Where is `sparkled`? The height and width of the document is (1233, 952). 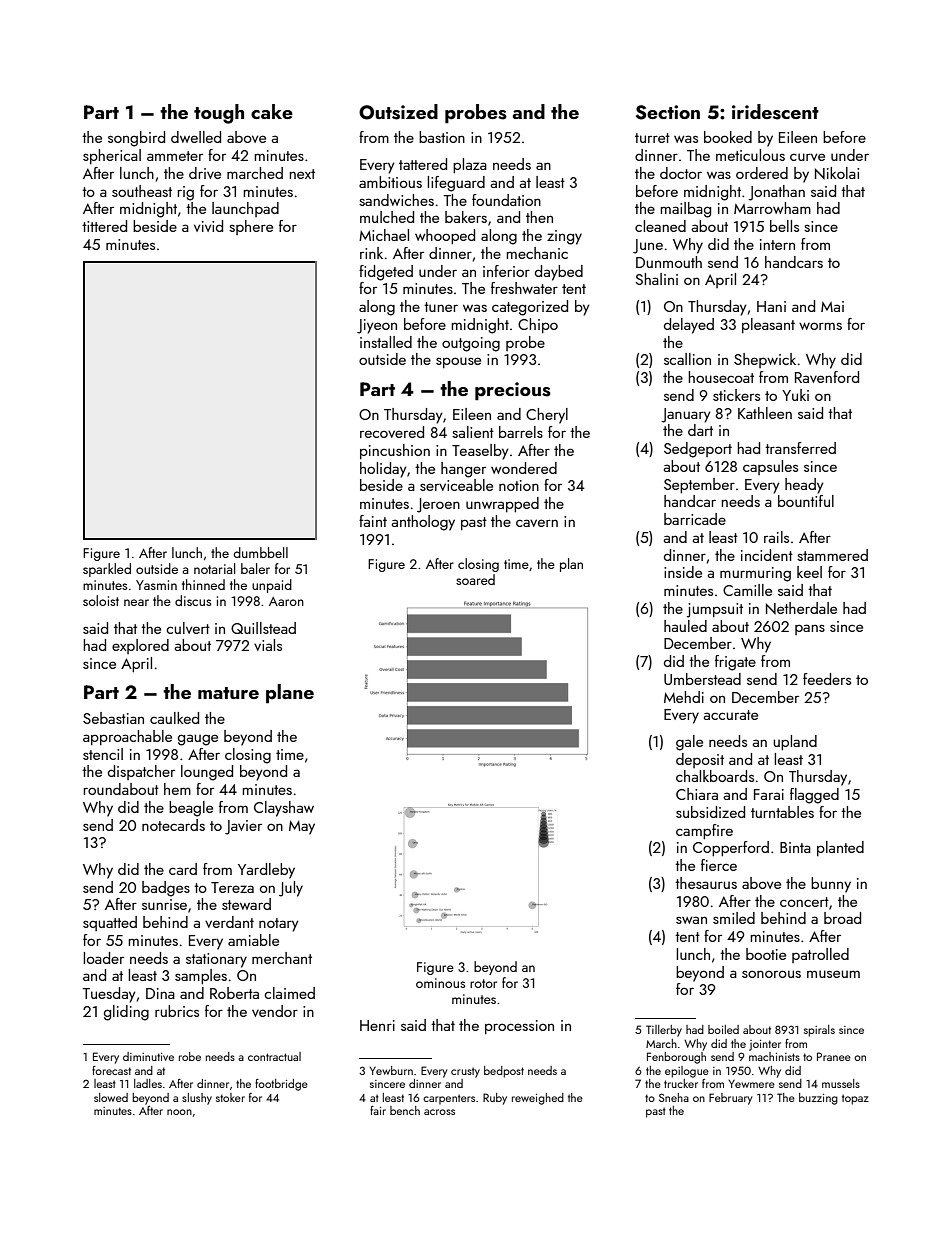
sparkled is located at coordinates (107, 570).
